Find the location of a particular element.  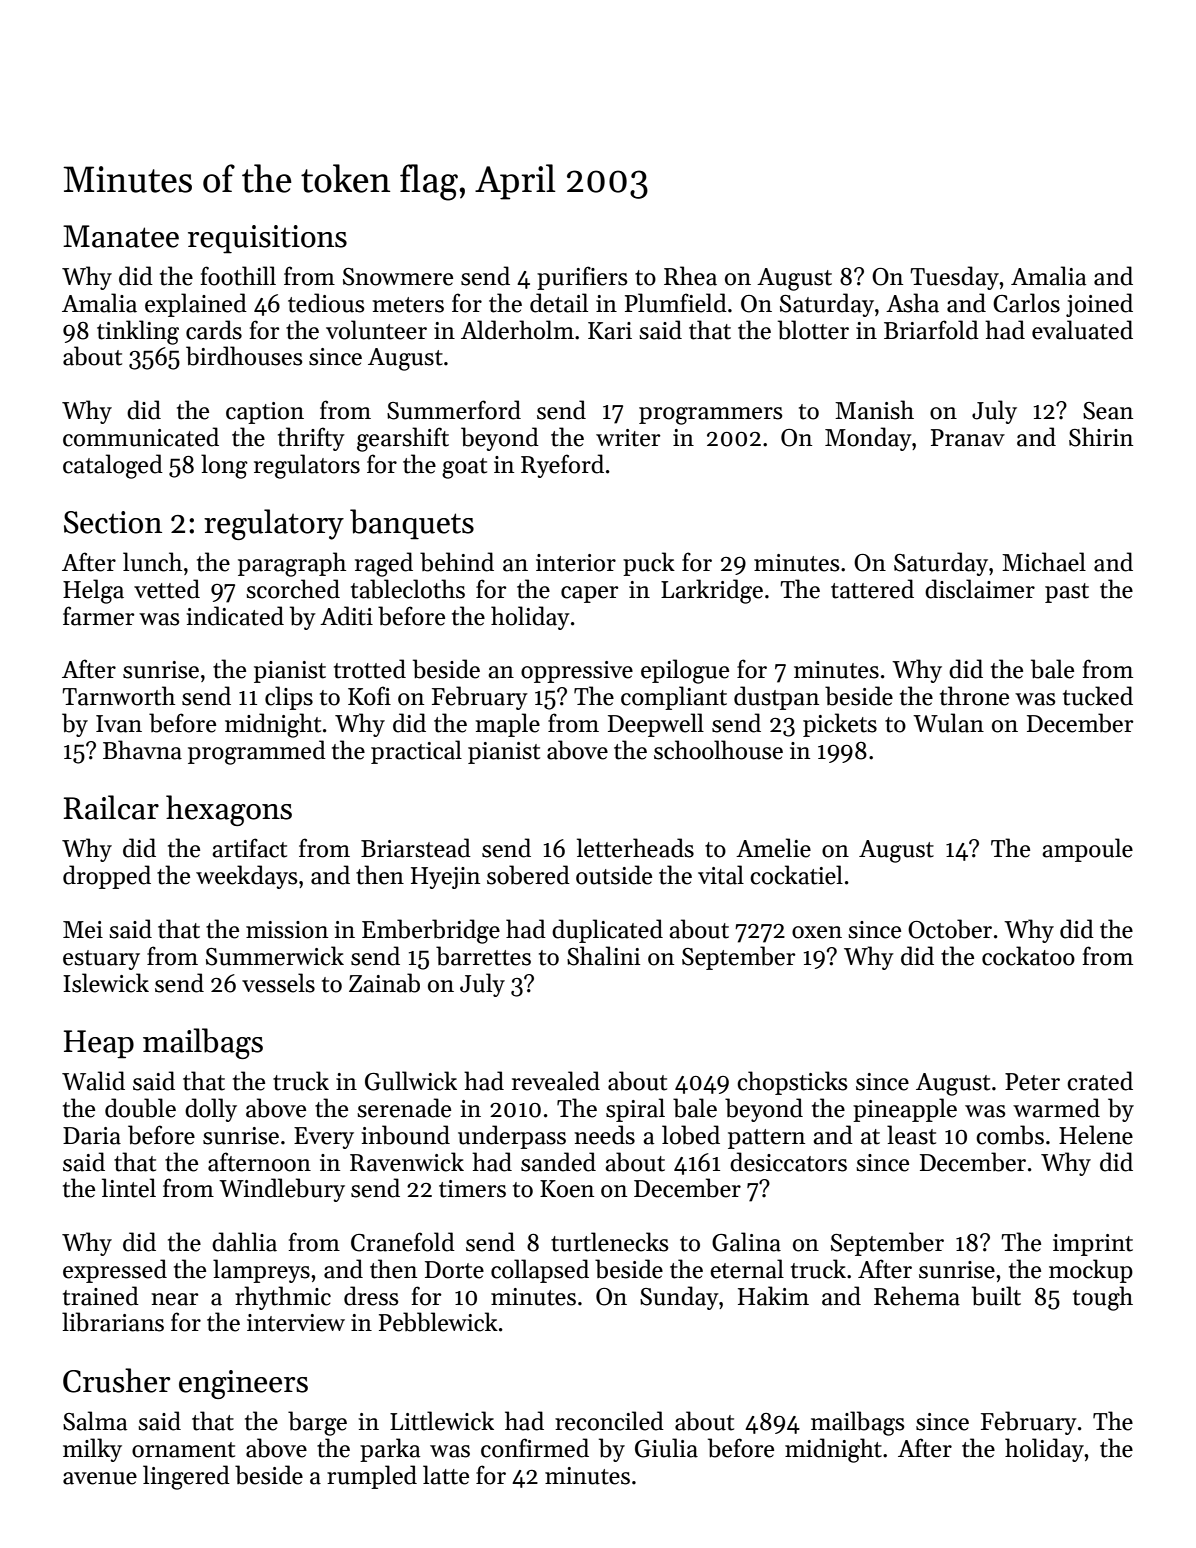

practical is located at coordinates (416, 752).
